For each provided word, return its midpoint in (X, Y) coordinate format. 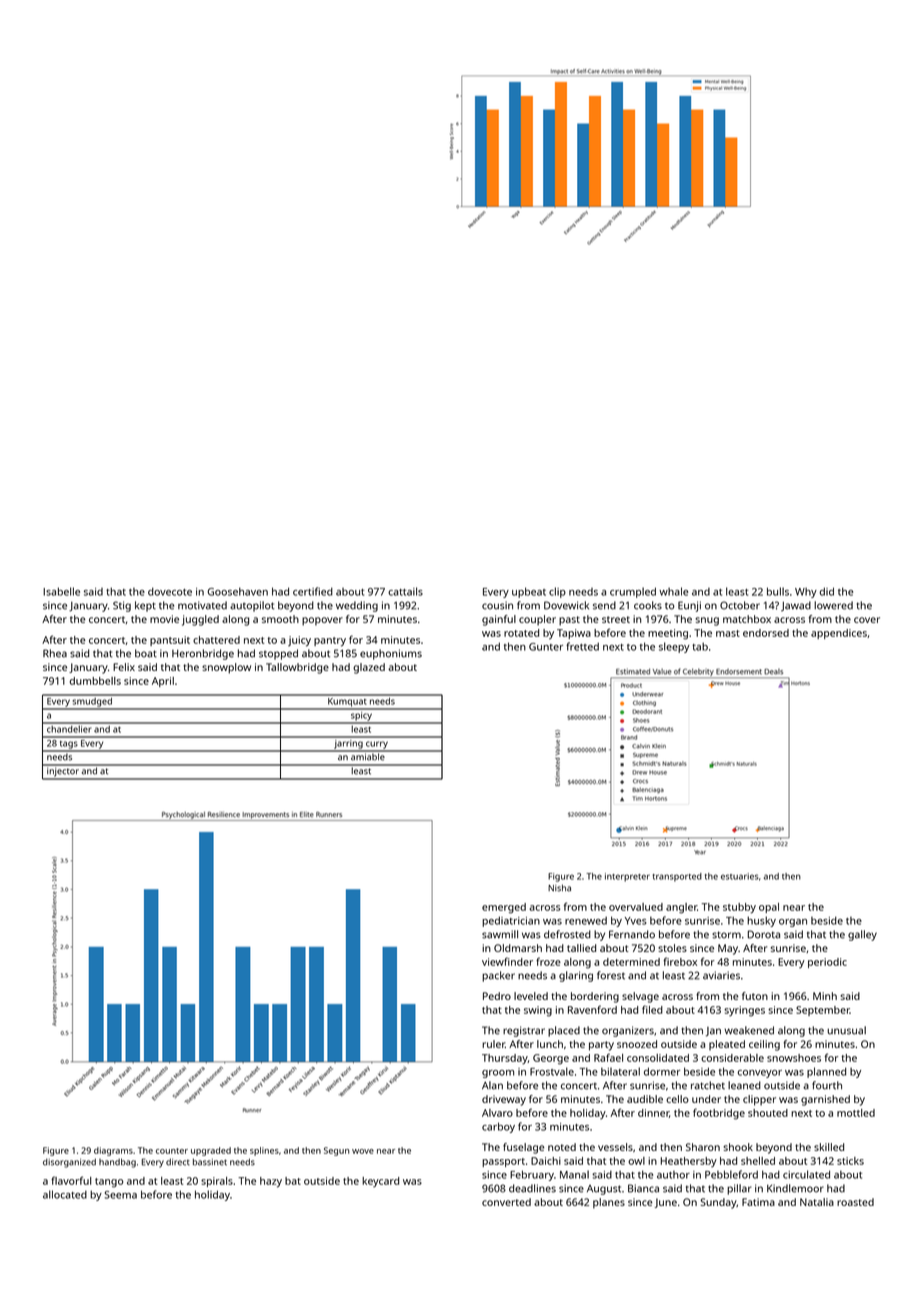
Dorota (764, 934)
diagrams (113, 1151)
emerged (504, 908)
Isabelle (61, 591)
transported (677, 877)
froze (548, 961)
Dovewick (566, 605)
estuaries (739, 876)
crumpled (633, 592)
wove (363, 1151)
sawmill (500, 934)
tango (109, 1183)
